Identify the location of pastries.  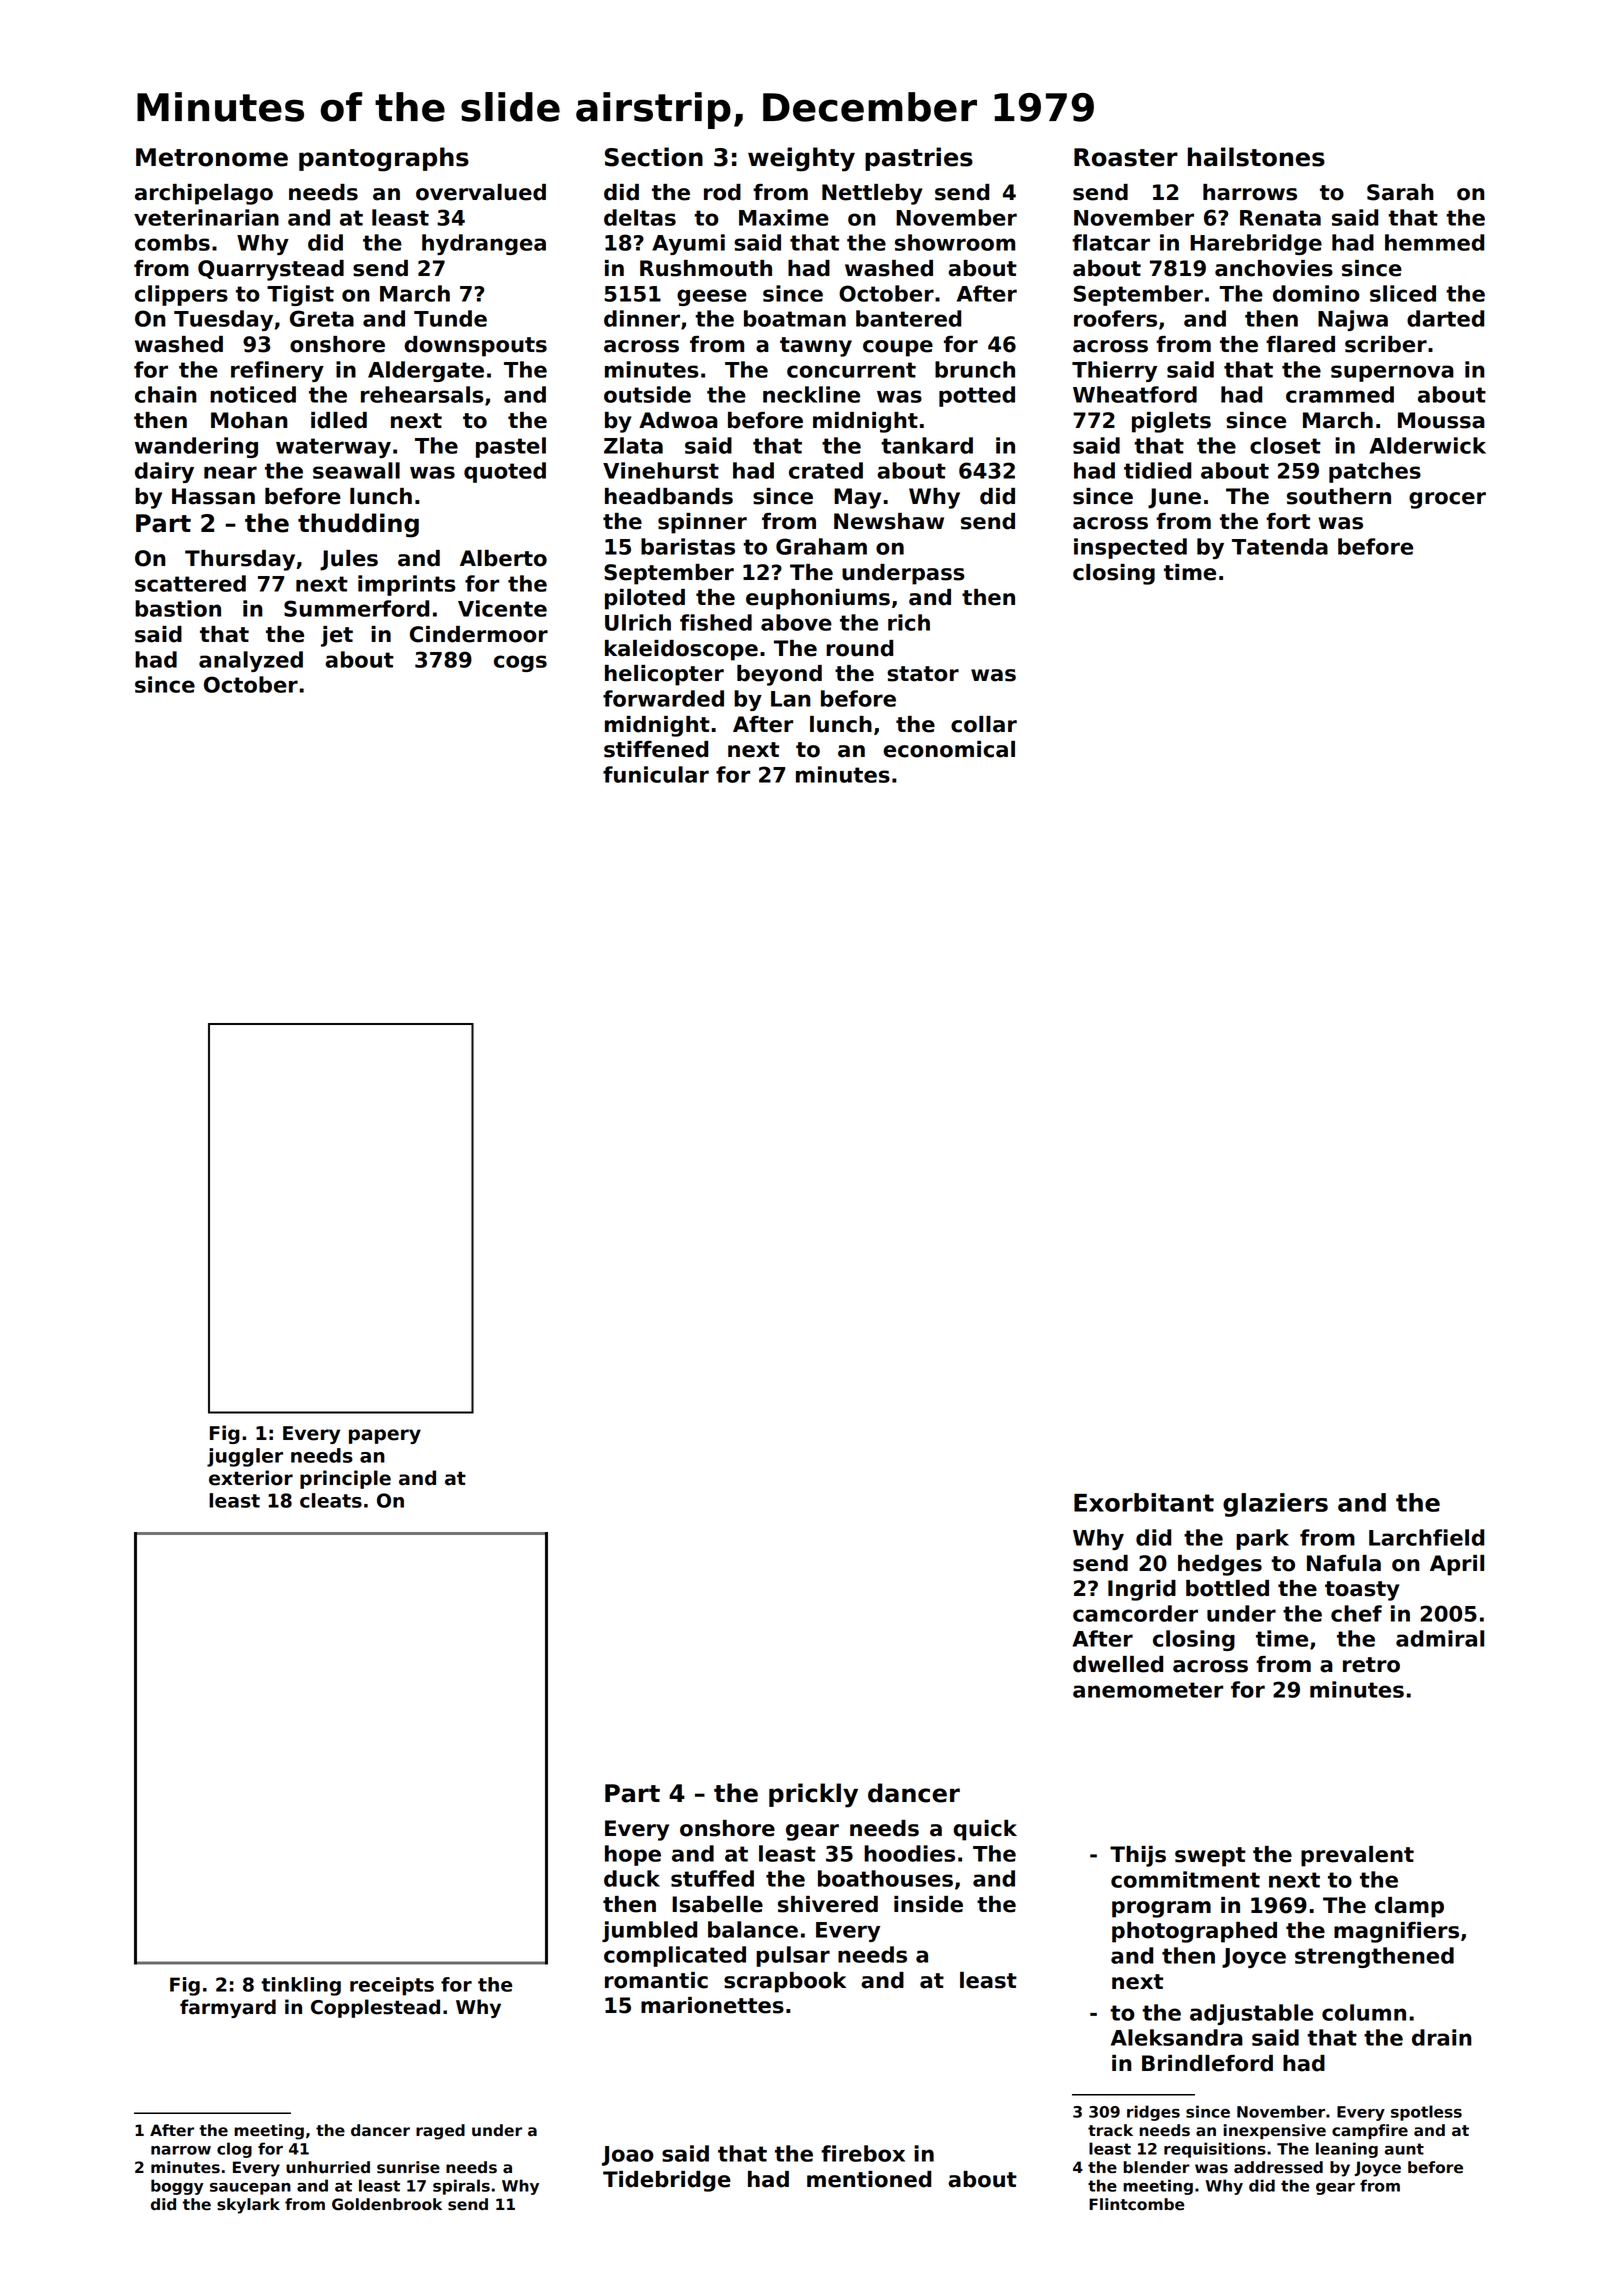
(919, 159).
